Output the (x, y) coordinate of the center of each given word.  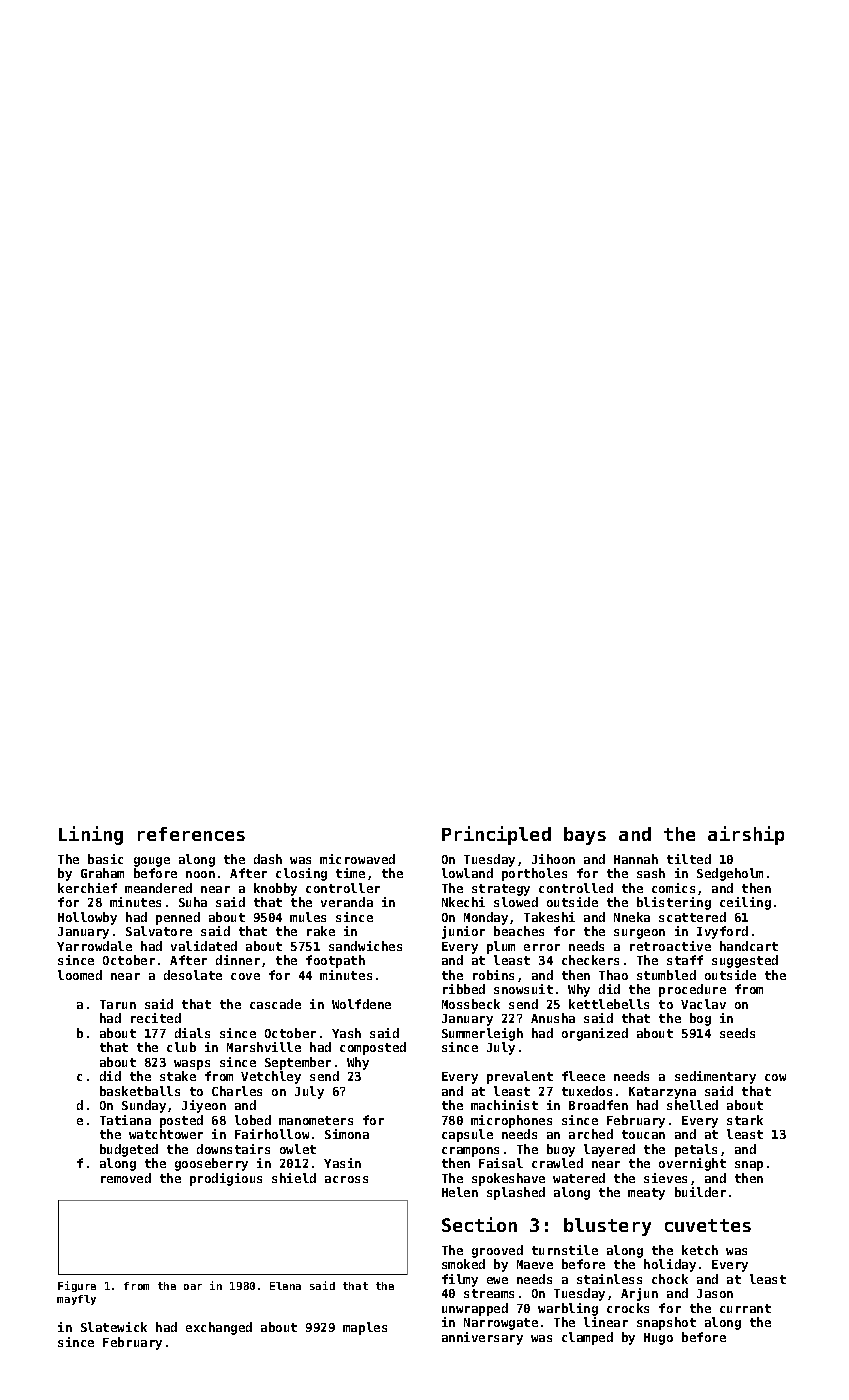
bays (585, 836)
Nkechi (463, 902)
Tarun (118, 1004)
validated (204, 946)
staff (685, 960)
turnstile (565, 1250)
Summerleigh (482, 1034)
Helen (460, 1192)
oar (193, 1287)
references (191, 834)
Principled (496, 835)
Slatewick (114, 1327)
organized (595, 1034)
